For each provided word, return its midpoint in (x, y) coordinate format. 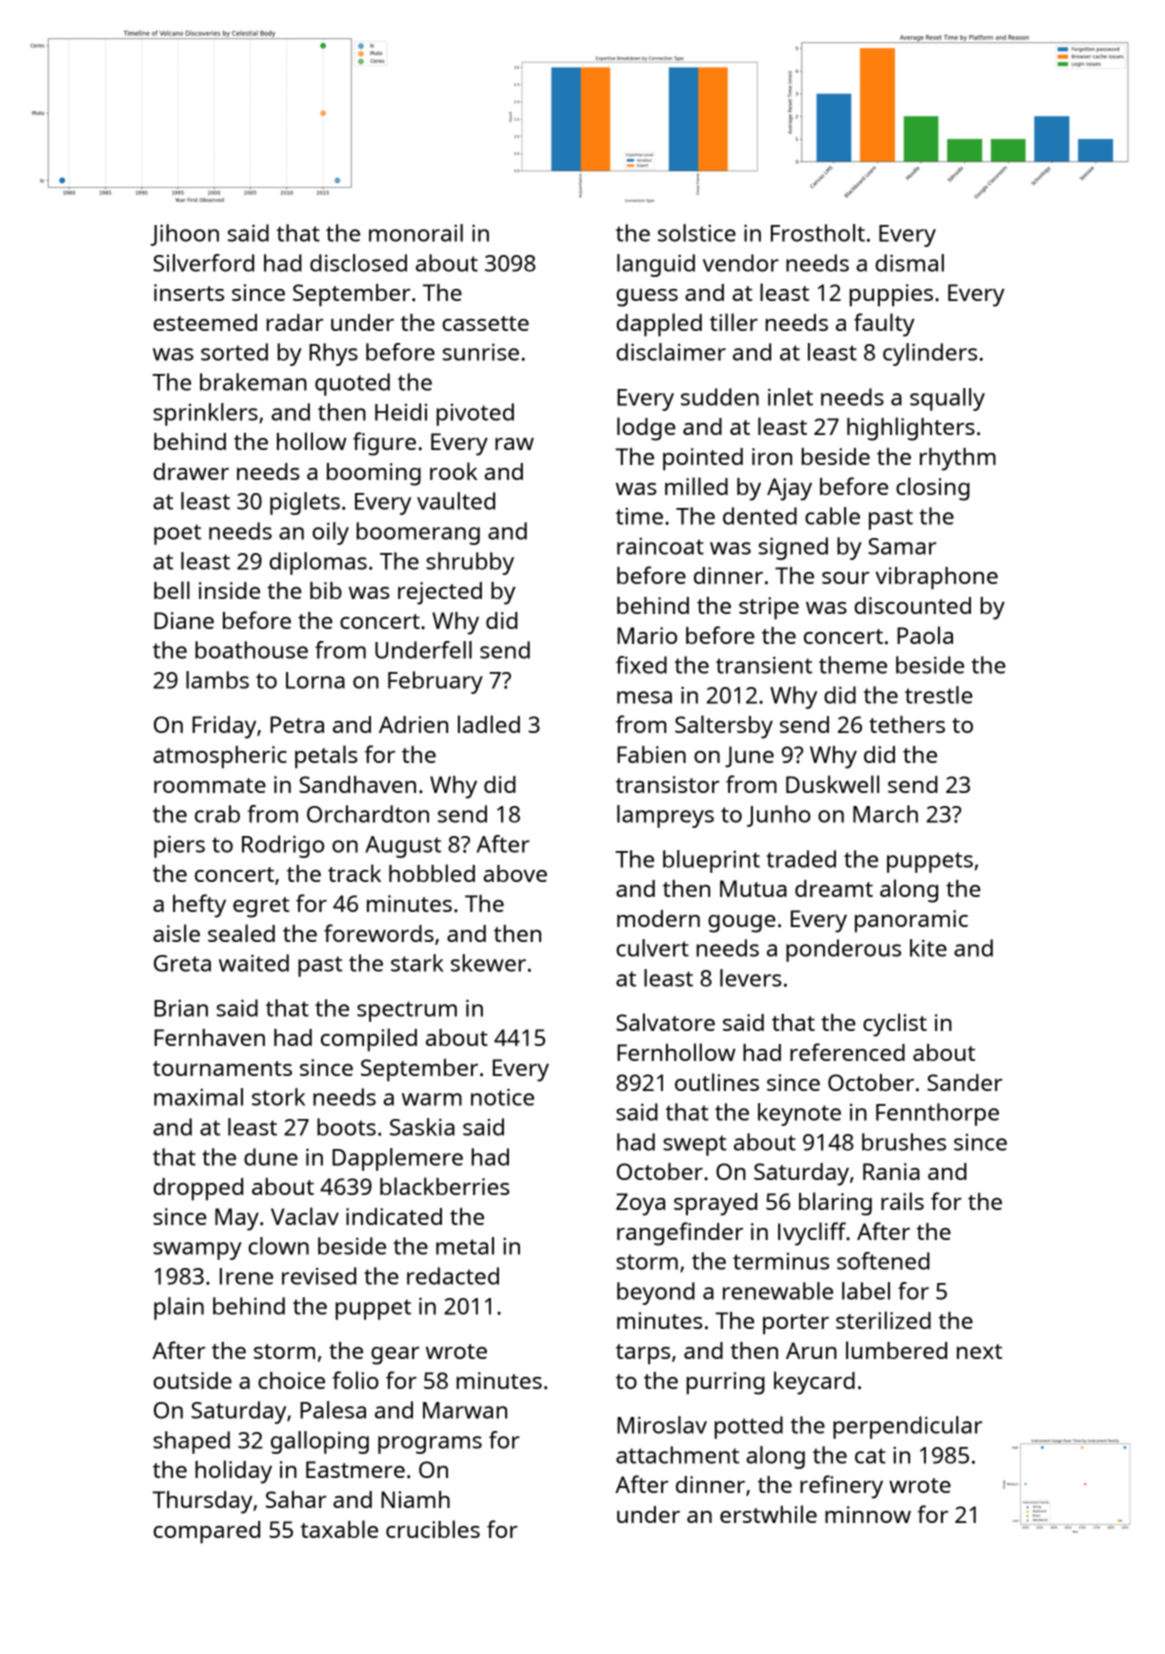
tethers (907, 724)
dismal (909, 263)
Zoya (640, 1204)
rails (902, 1201)
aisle (176, 933)
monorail (416, 233)
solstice (697, 233)
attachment (677, 1455)
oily (330, 533)
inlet (790, 397)
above (515, 873)
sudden (720, 397)
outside (193, 1380)
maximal (198, 1097)
